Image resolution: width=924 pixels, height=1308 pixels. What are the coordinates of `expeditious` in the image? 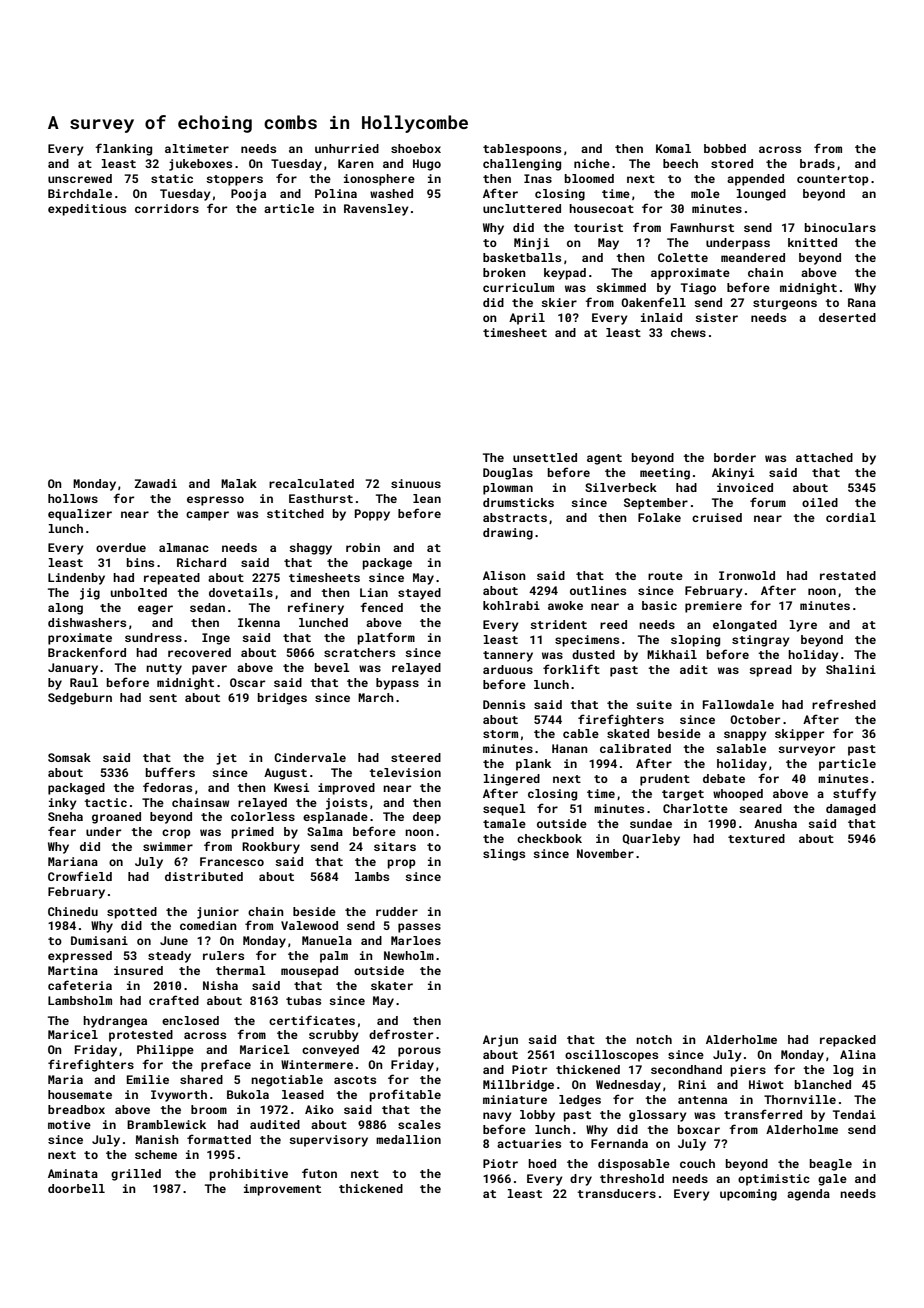 It's located at (87, 210).
